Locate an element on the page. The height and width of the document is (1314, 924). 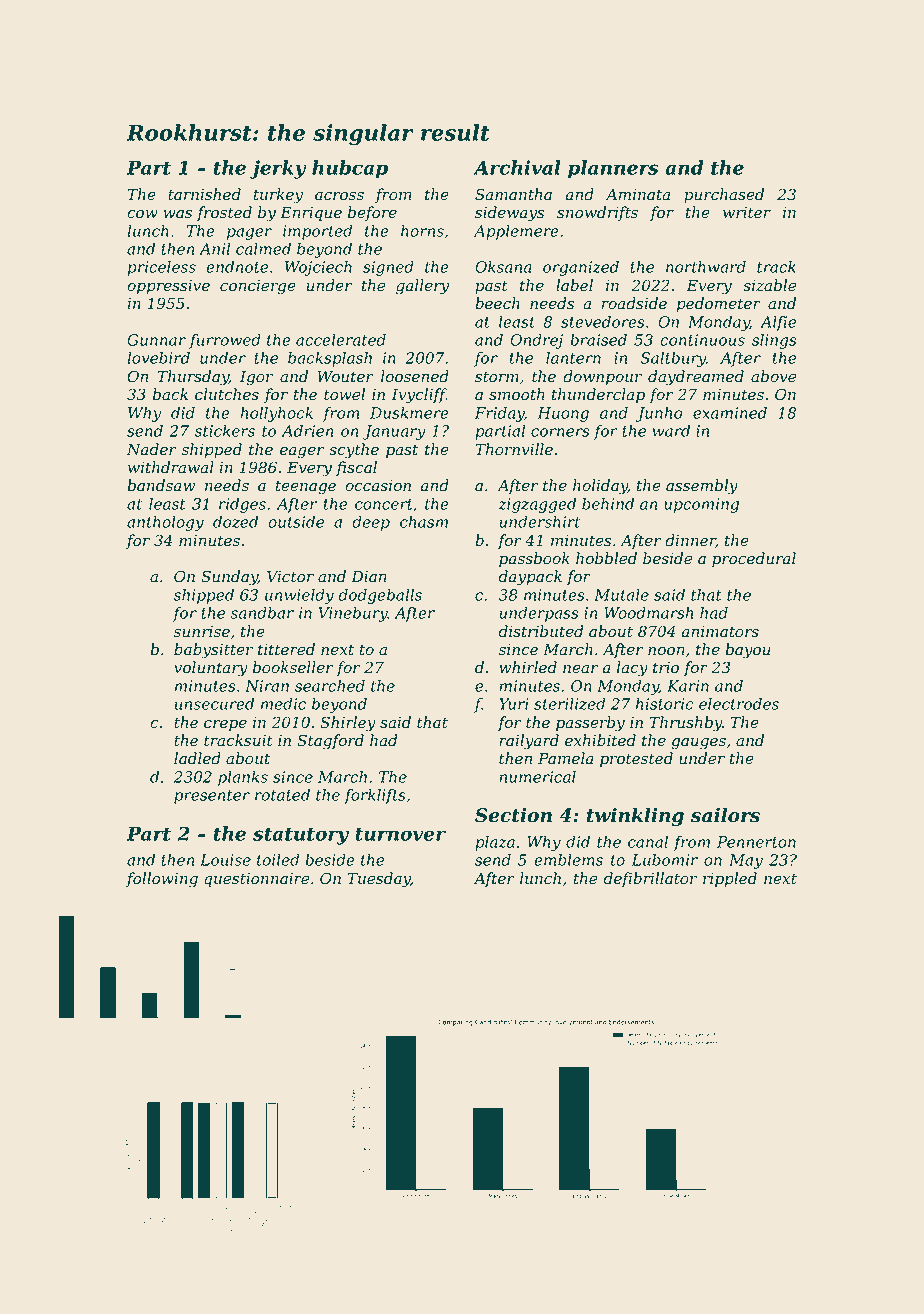
whirled is located at coordinates (528, 667).
